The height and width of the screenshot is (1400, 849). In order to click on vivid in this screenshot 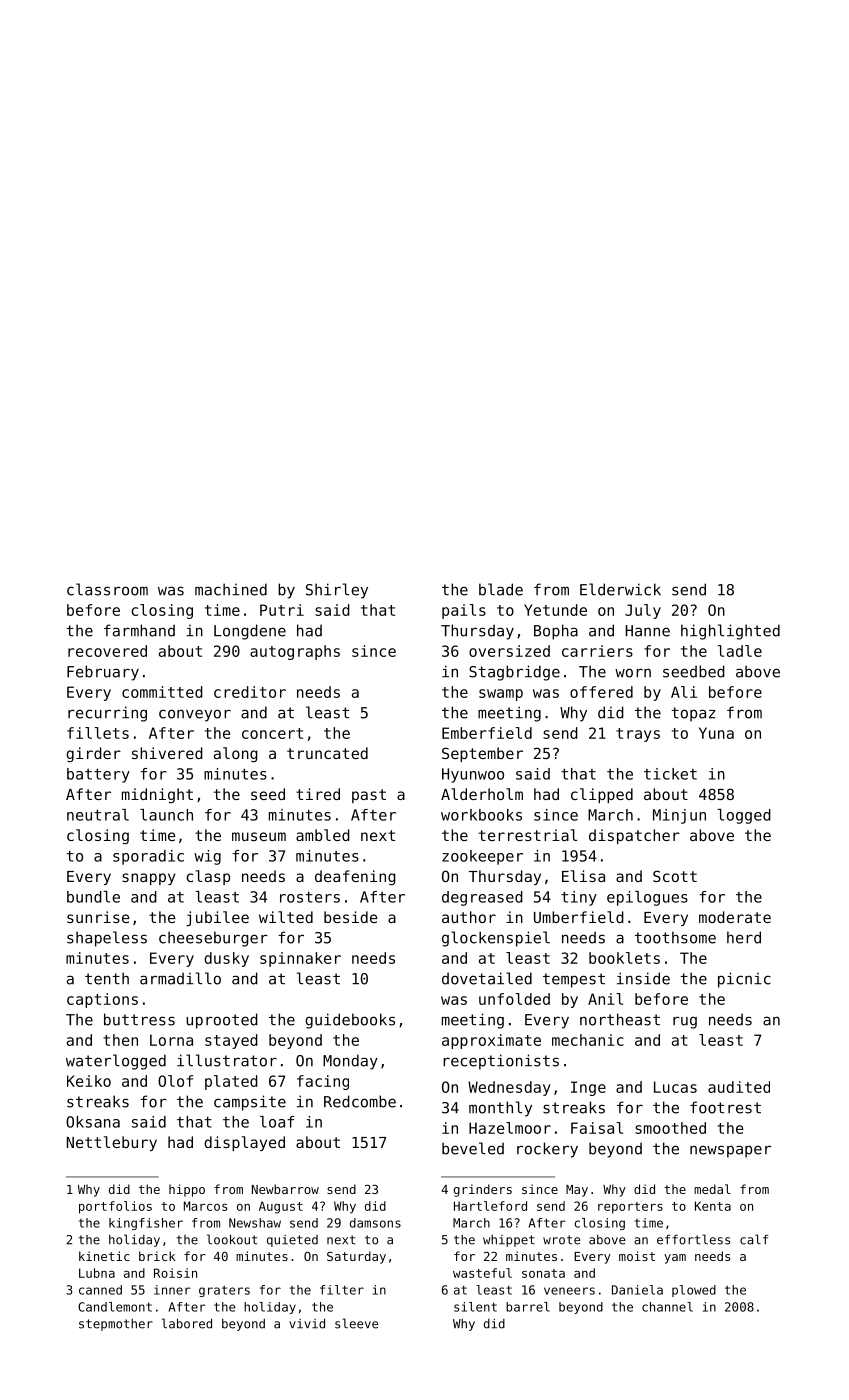, I will do `click(307, 1323)`.
